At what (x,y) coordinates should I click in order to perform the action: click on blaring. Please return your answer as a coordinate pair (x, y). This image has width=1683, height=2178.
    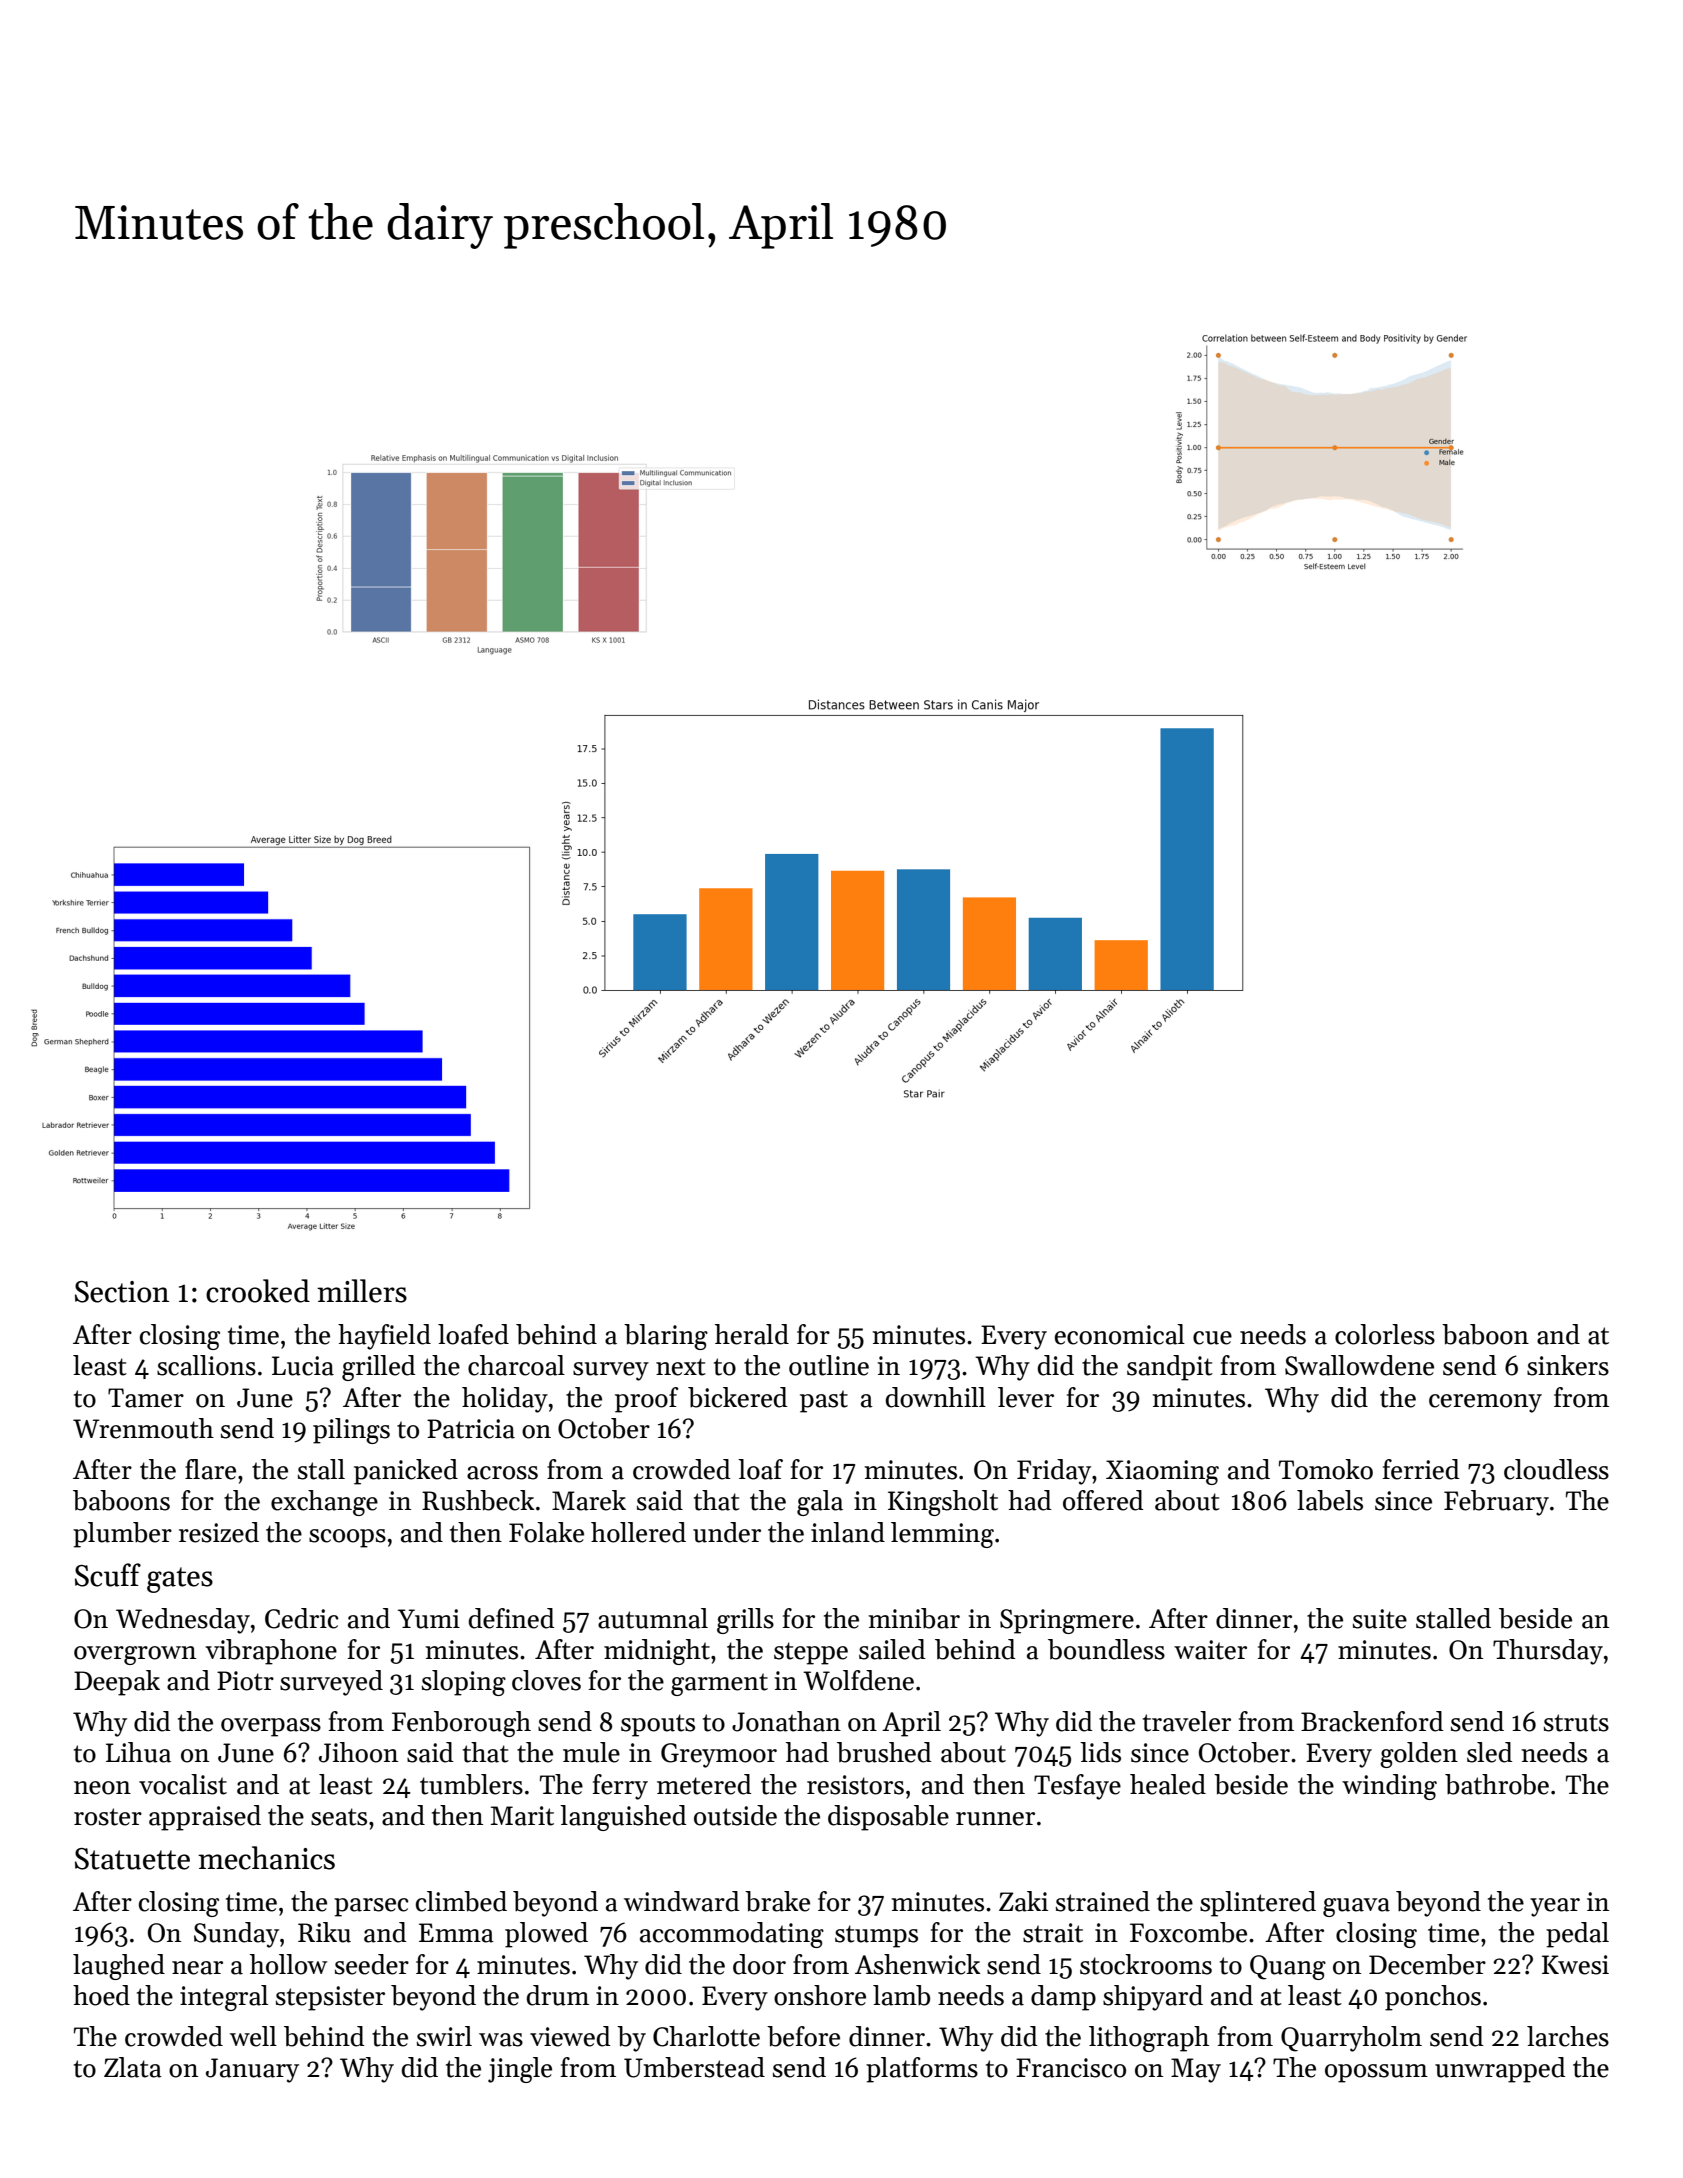
    Looking at the image, I should click on (666, 1337).
